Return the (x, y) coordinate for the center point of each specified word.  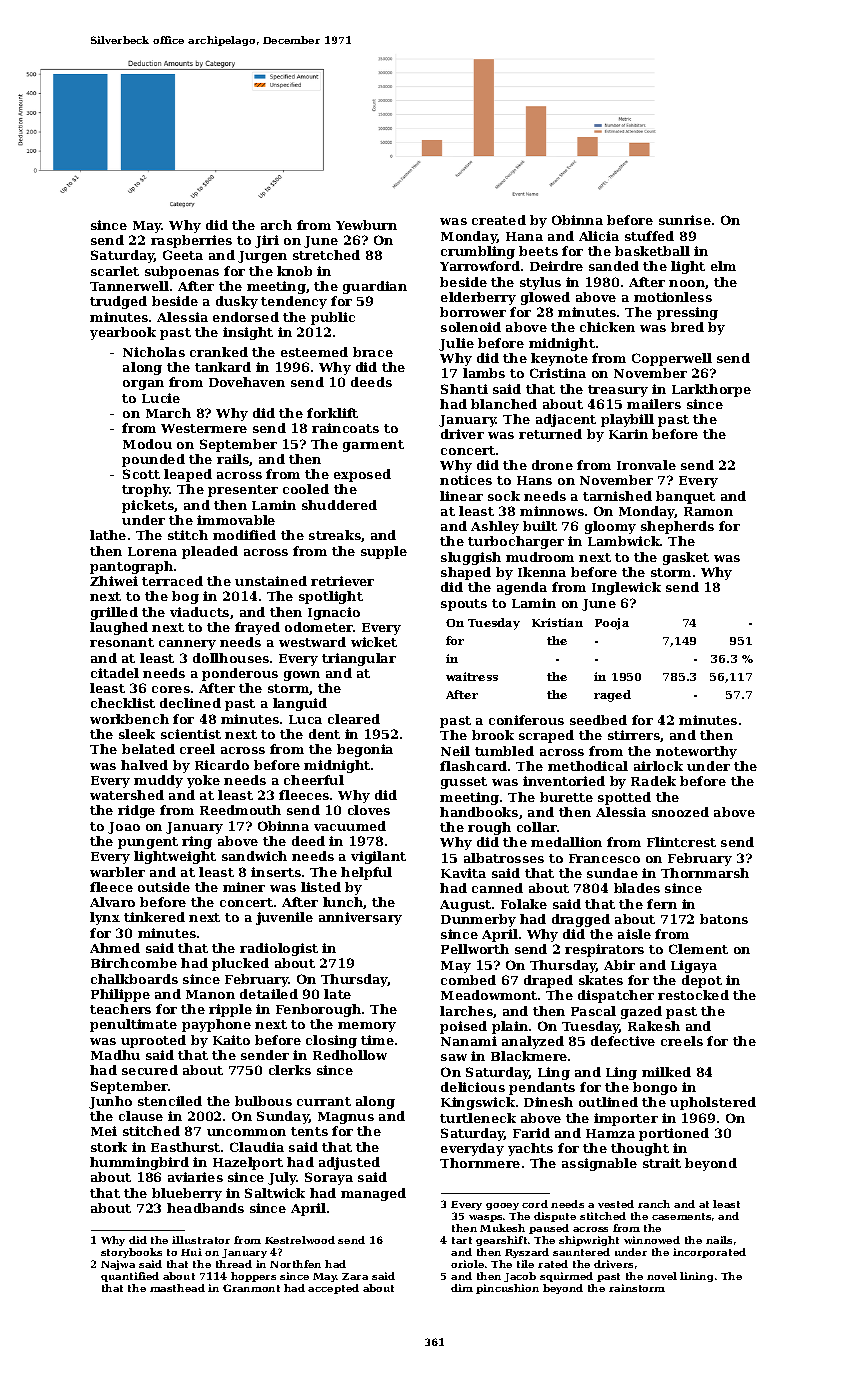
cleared (354, 719)
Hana (524, 236)
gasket (686, 558)
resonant (122, 642)
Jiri (267, 241)
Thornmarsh (705, 873)
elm (723, 266)
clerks (290, 1070)
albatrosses (504, 858)
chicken (607, 327)
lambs (484, 373)
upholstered (713, 1103)
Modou (147, 444)
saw (454, 1057)
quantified (130, 1277)
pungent (148, 843)
